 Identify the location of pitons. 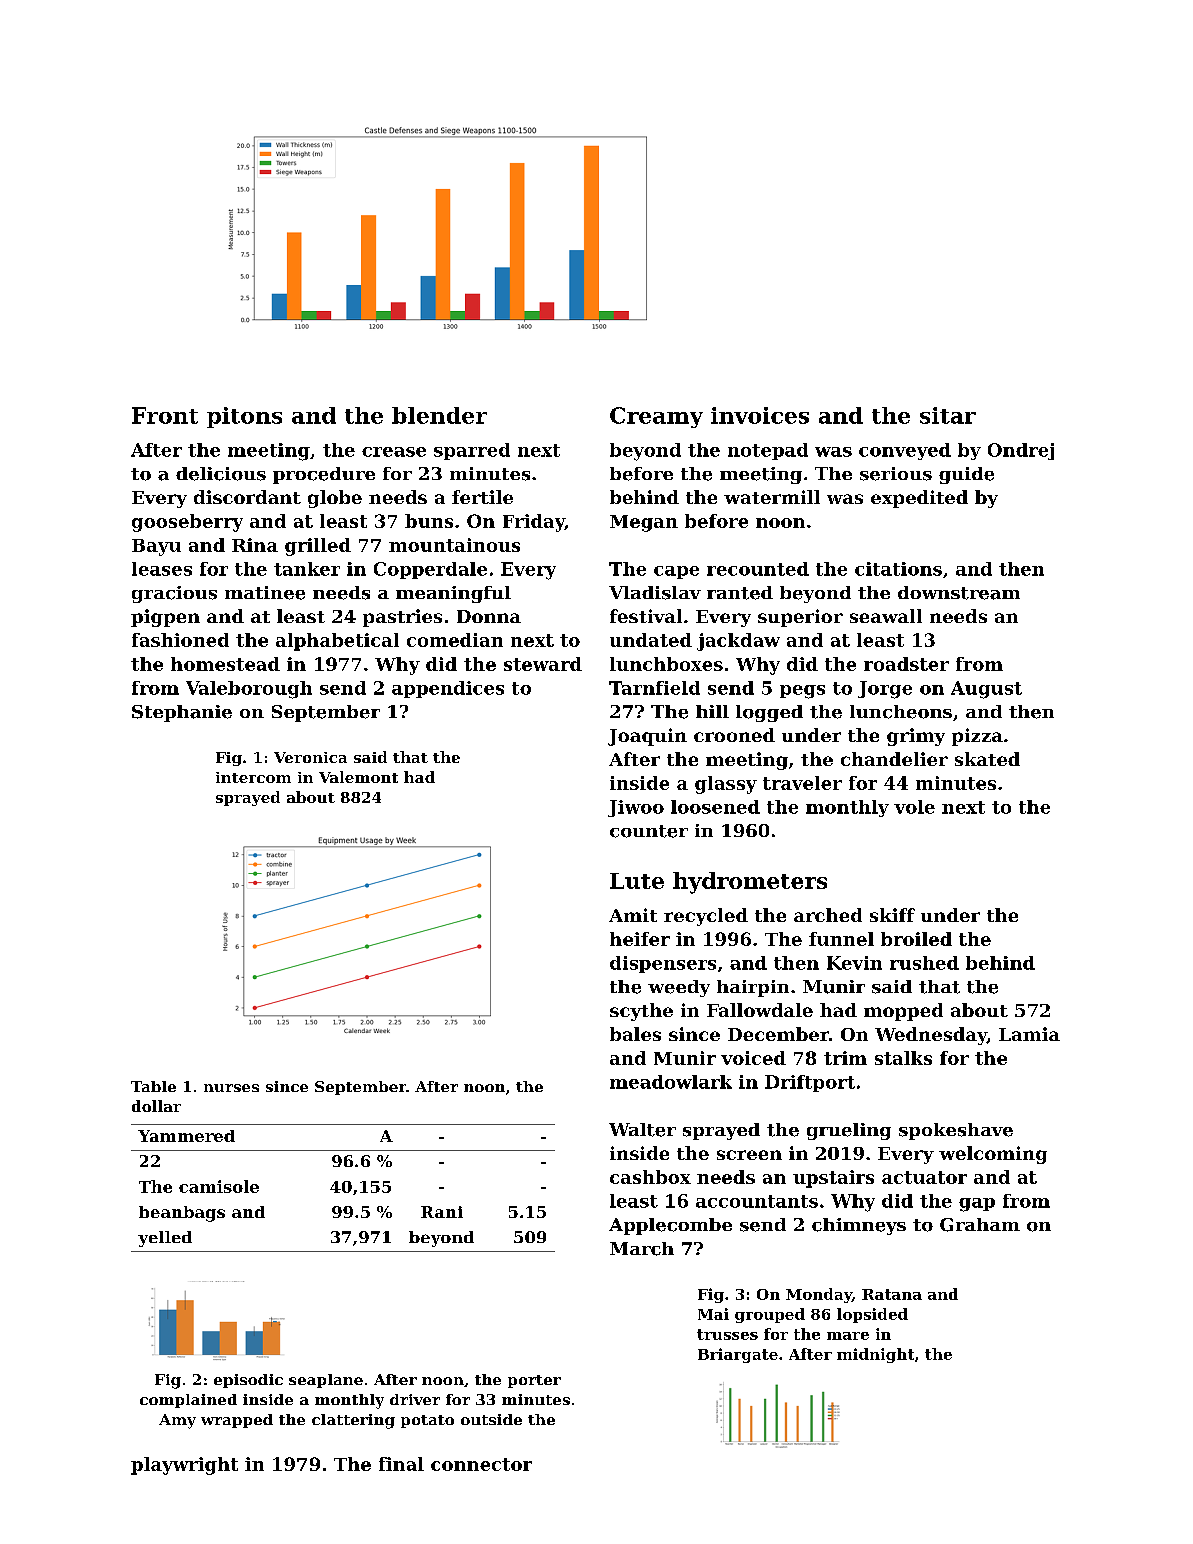
(244, 417).
